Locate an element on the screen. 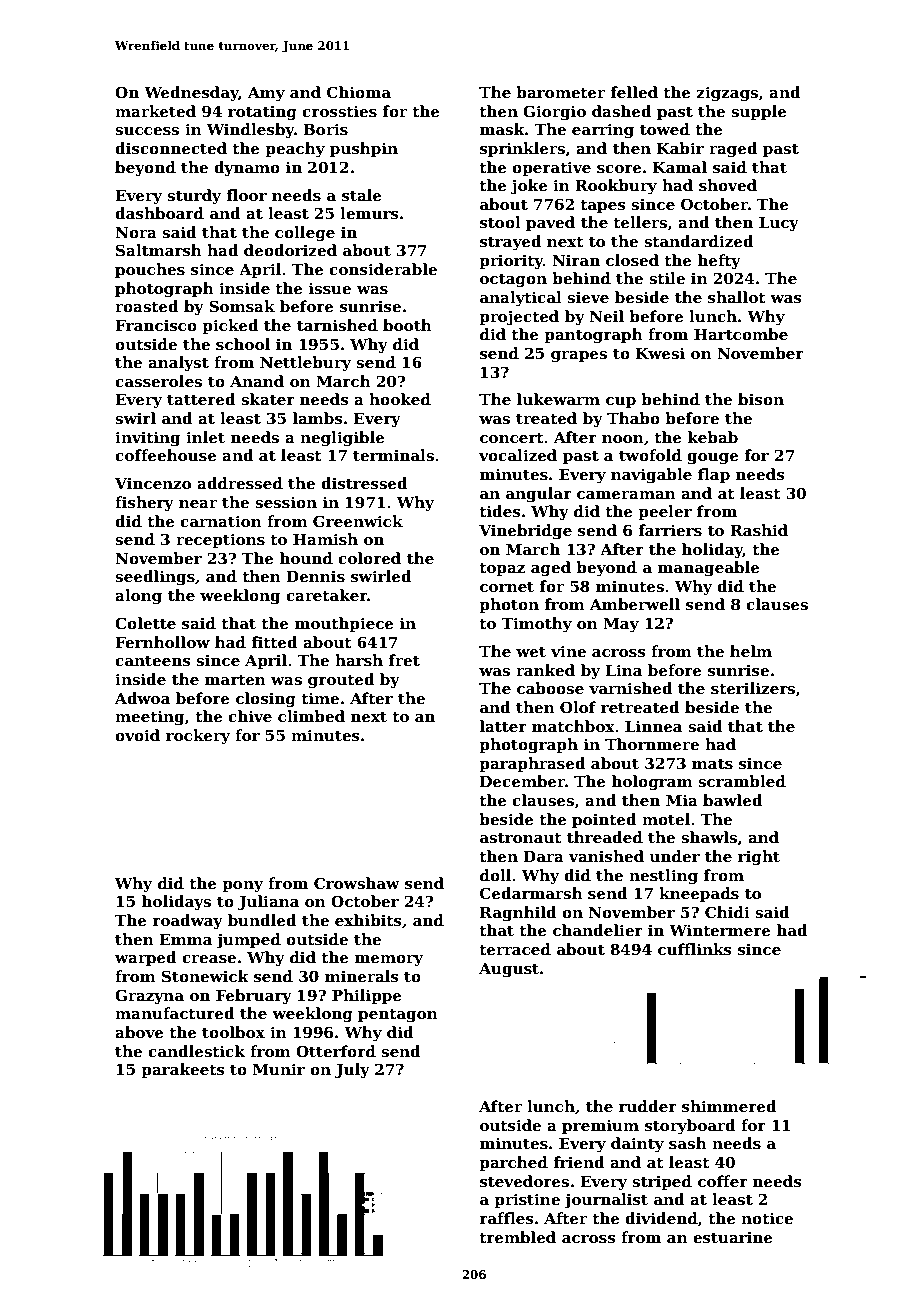  warped is located at coordinates (146, 958).
